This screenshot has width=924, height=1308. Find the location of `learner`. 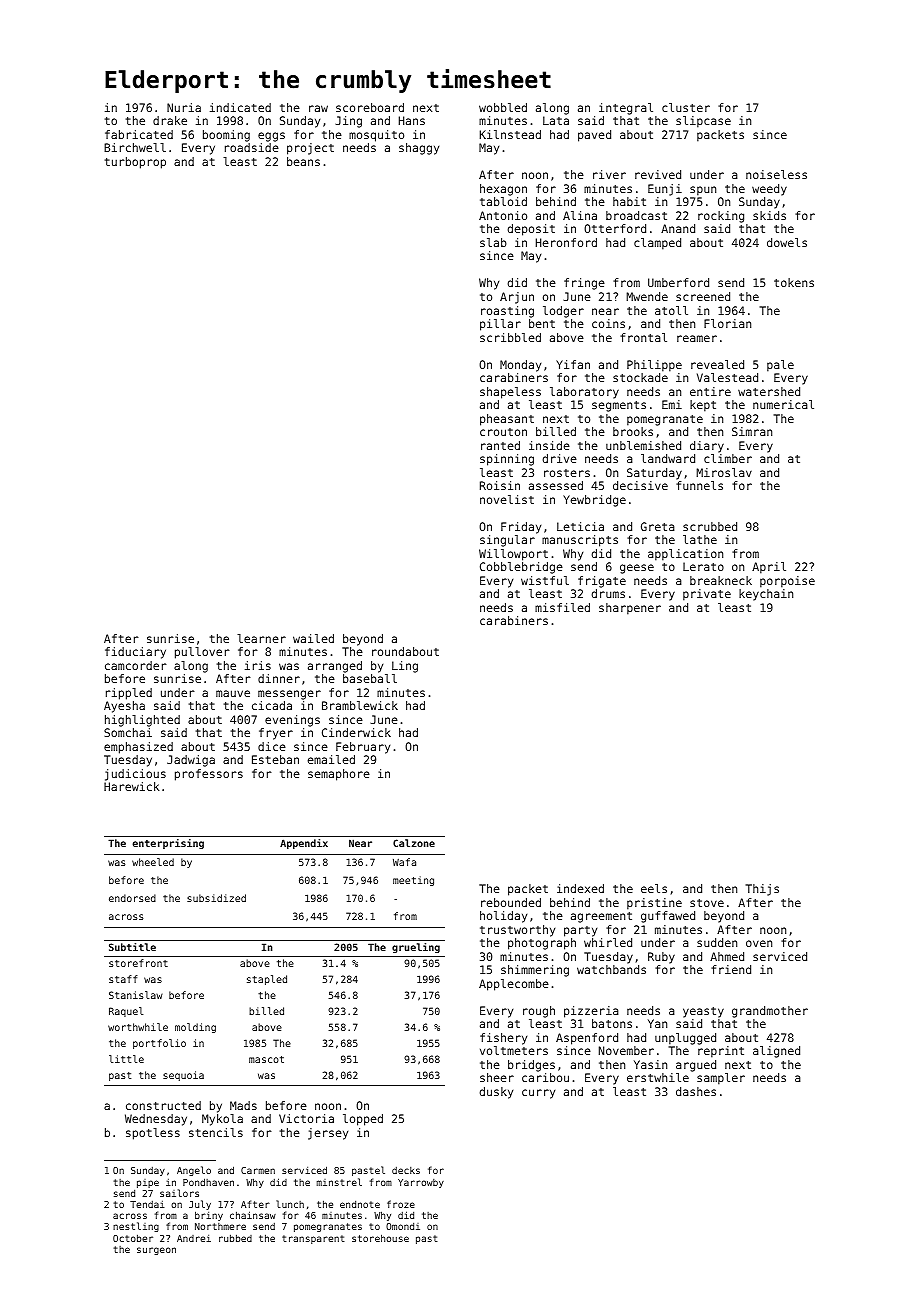

learner is located at coordinates (261, 638).
